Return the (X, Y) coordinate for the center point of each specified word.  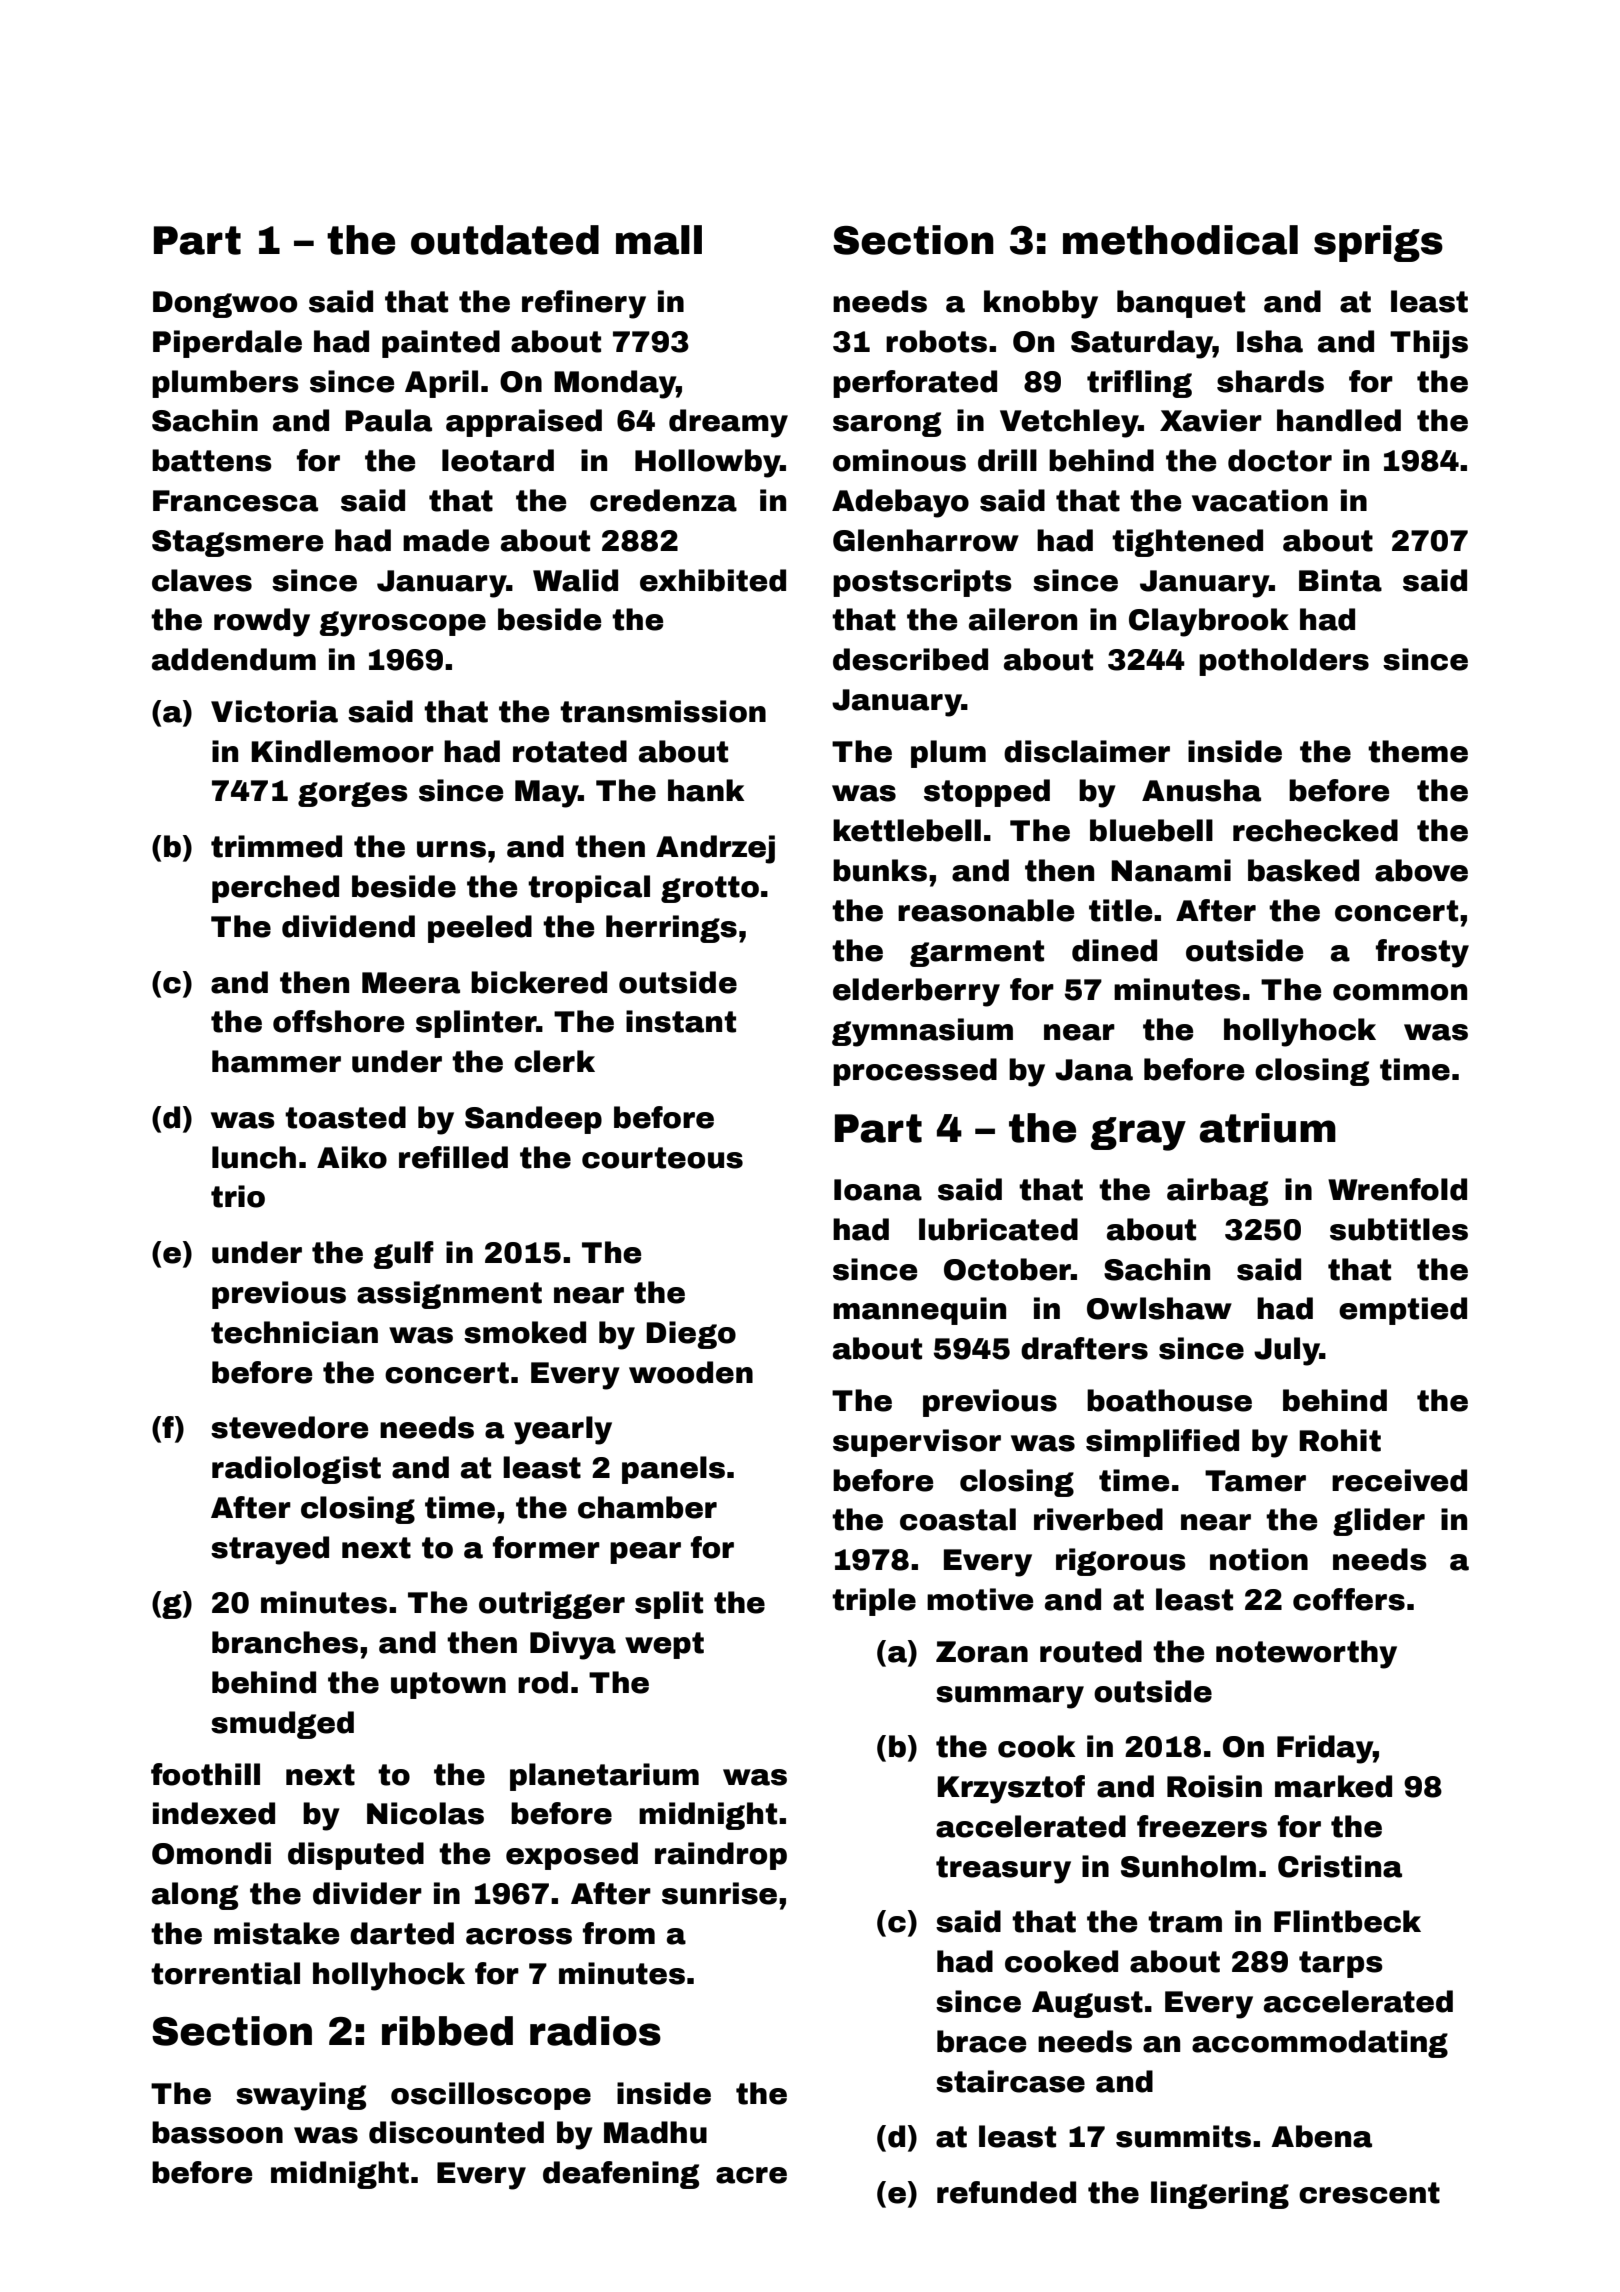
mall (659, 240)
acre (751, 2175)
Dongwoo (225, 304)
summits (1183, 2136)
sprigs (1378, 243)
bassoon (217, 2132)
